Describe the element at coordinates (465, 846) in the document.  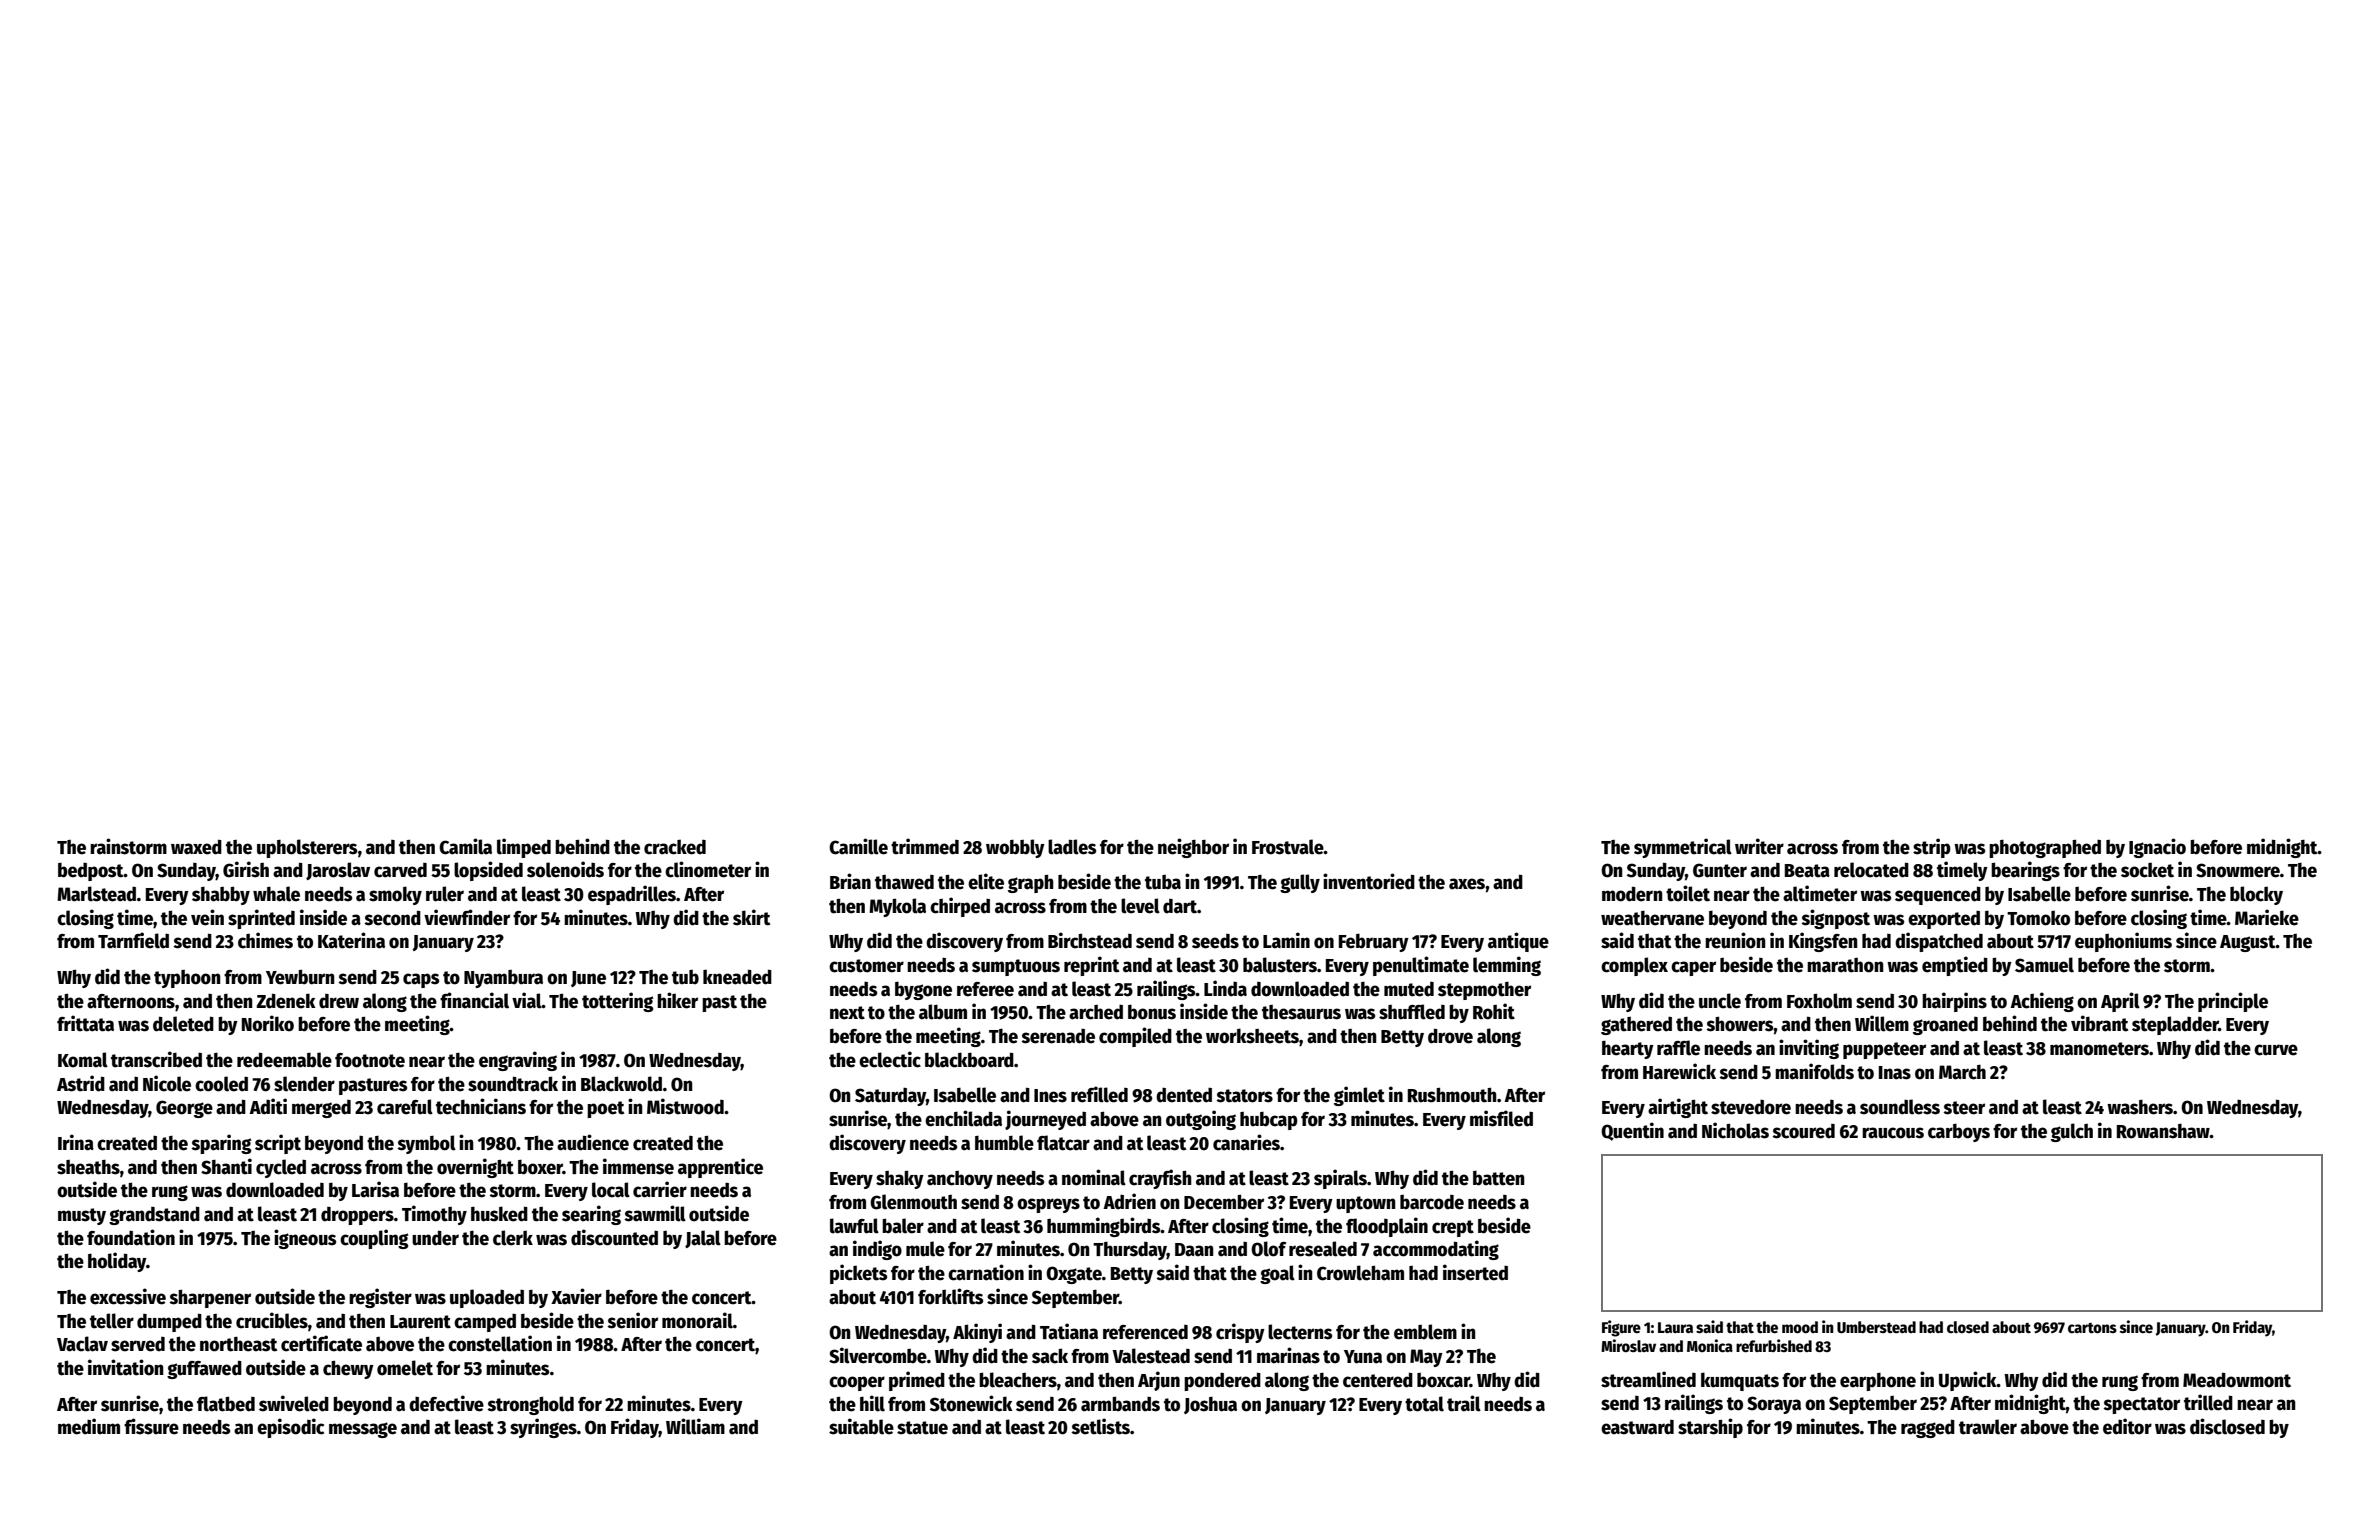
I see `Camila` at that location.
